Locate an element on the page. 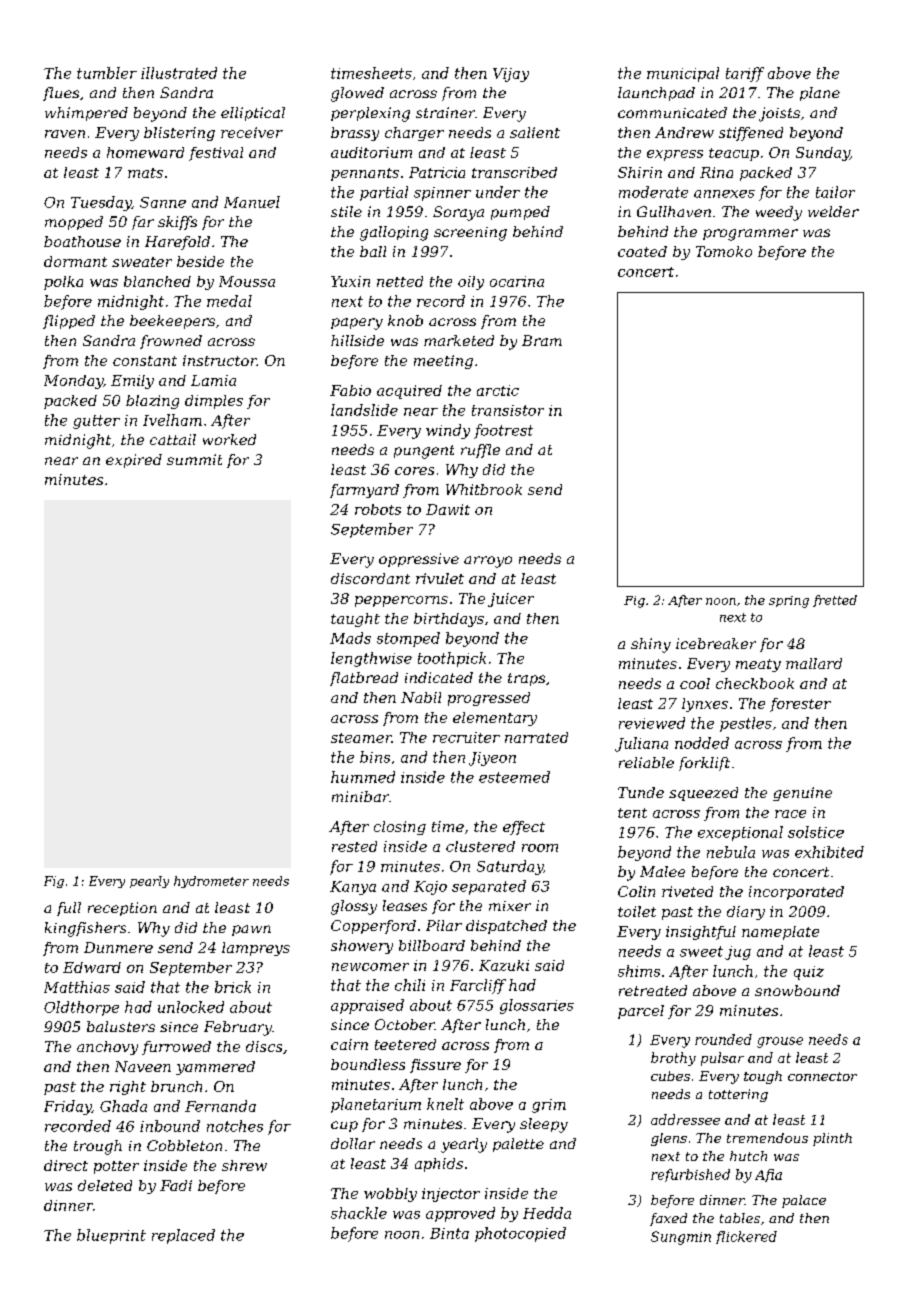  parcel is located at coordinates (641, 1012).
